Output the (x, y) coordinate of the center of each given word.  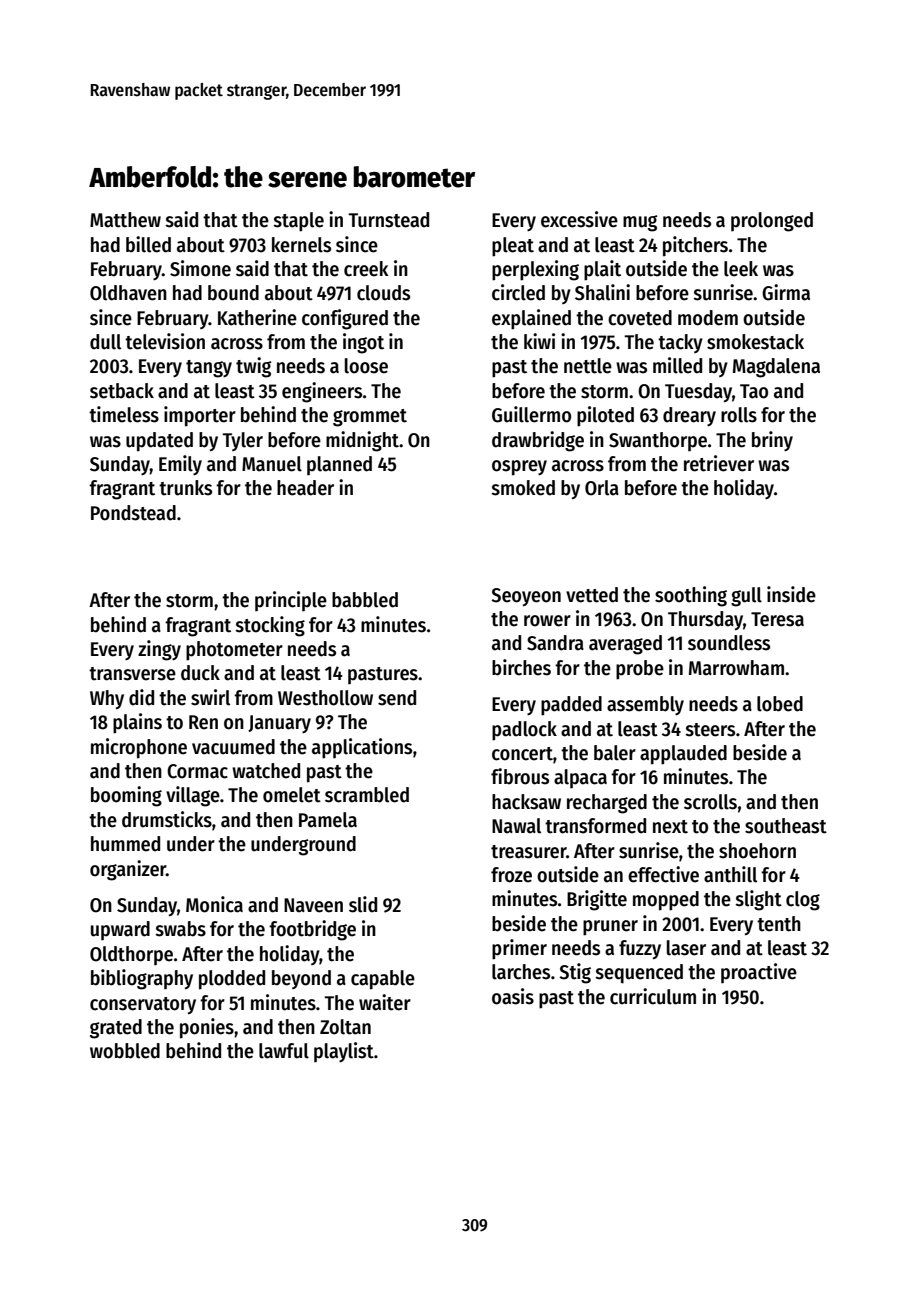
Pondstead (133, 513)
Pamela (328, 820)
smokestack (755, 342)
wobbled (125, 1051)
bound (233, 293)
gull (746, 597)
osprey (519, 468)
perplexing (535, 270)
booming (126, 796)
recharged (607, 804)
